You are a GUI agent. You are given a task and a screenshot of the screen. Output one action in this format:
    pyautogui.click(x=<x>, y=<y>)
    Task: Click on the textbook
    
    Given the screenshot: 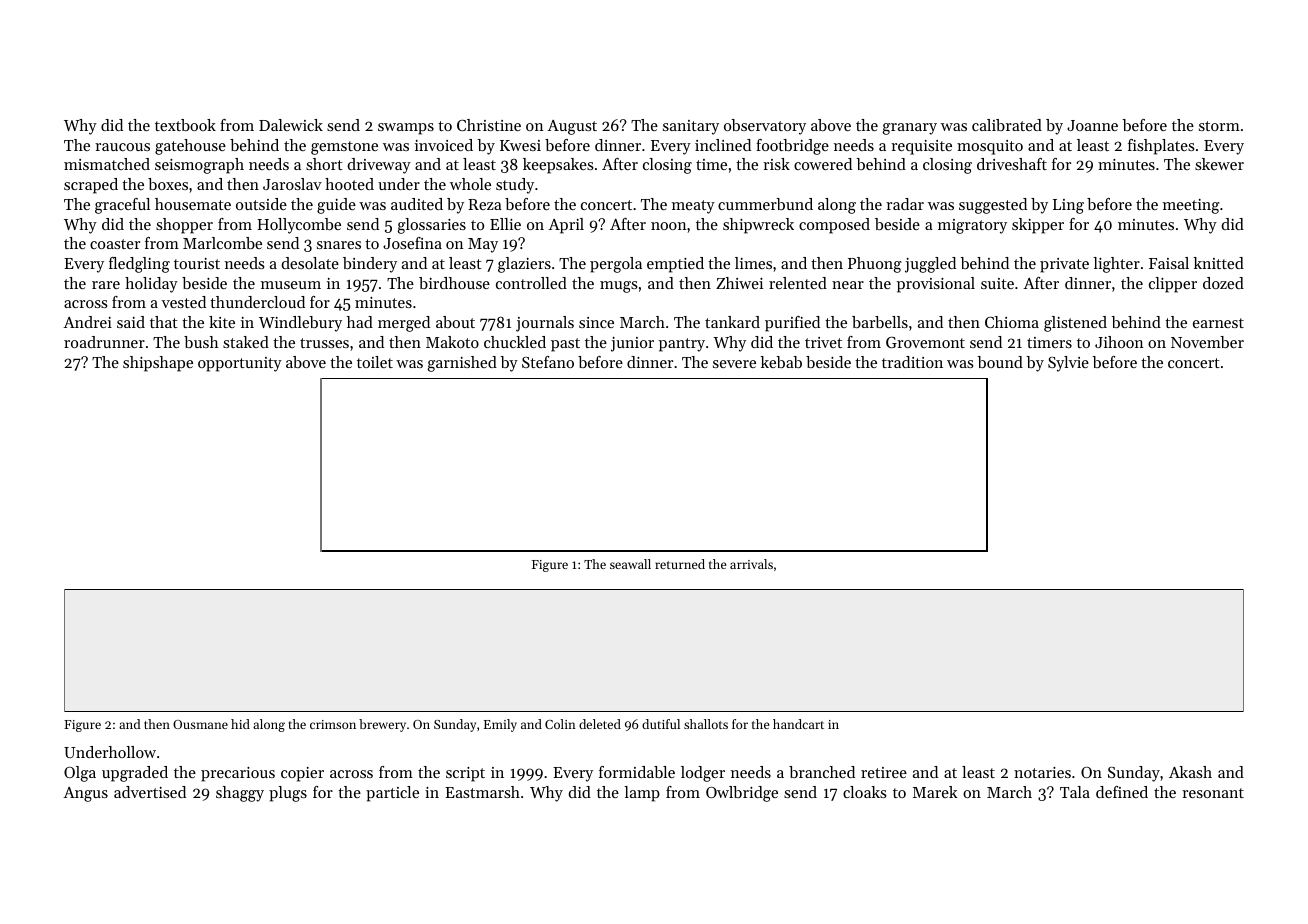 What is the action you would take?
    pyautogui.click(x=185, y=125)
